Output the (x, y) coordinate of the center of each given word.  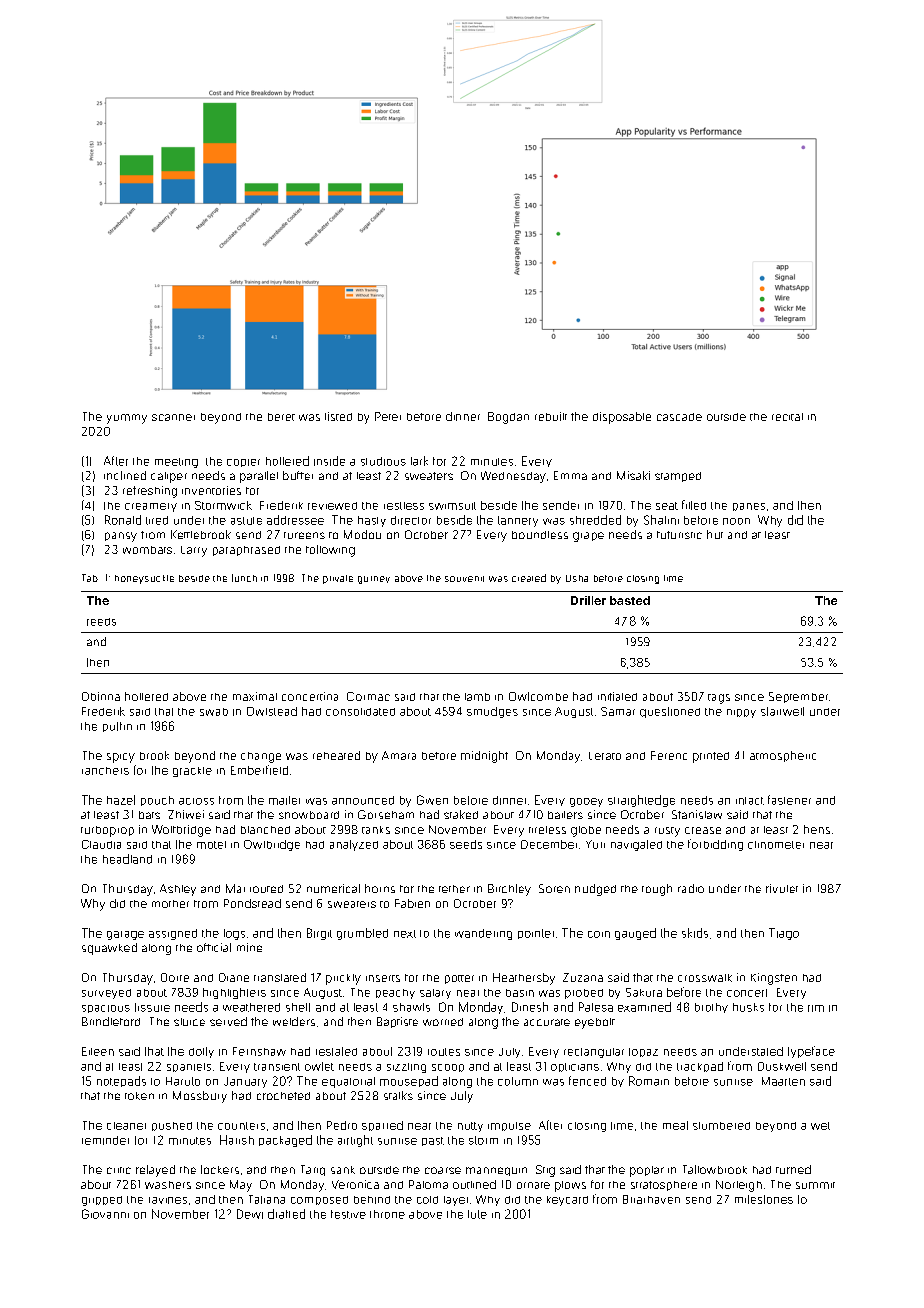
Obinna (101, 696)
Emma (570, 475)
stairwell (782, 711)
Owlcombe (538, 696)
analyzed (354, 845)
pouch (157, 801)
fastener (789, 800)
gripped (102, 1201)
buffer (298, 475)
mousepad (409, 1081)
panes (749, 507)
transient (277, 1067)
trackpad (700, 1067)
